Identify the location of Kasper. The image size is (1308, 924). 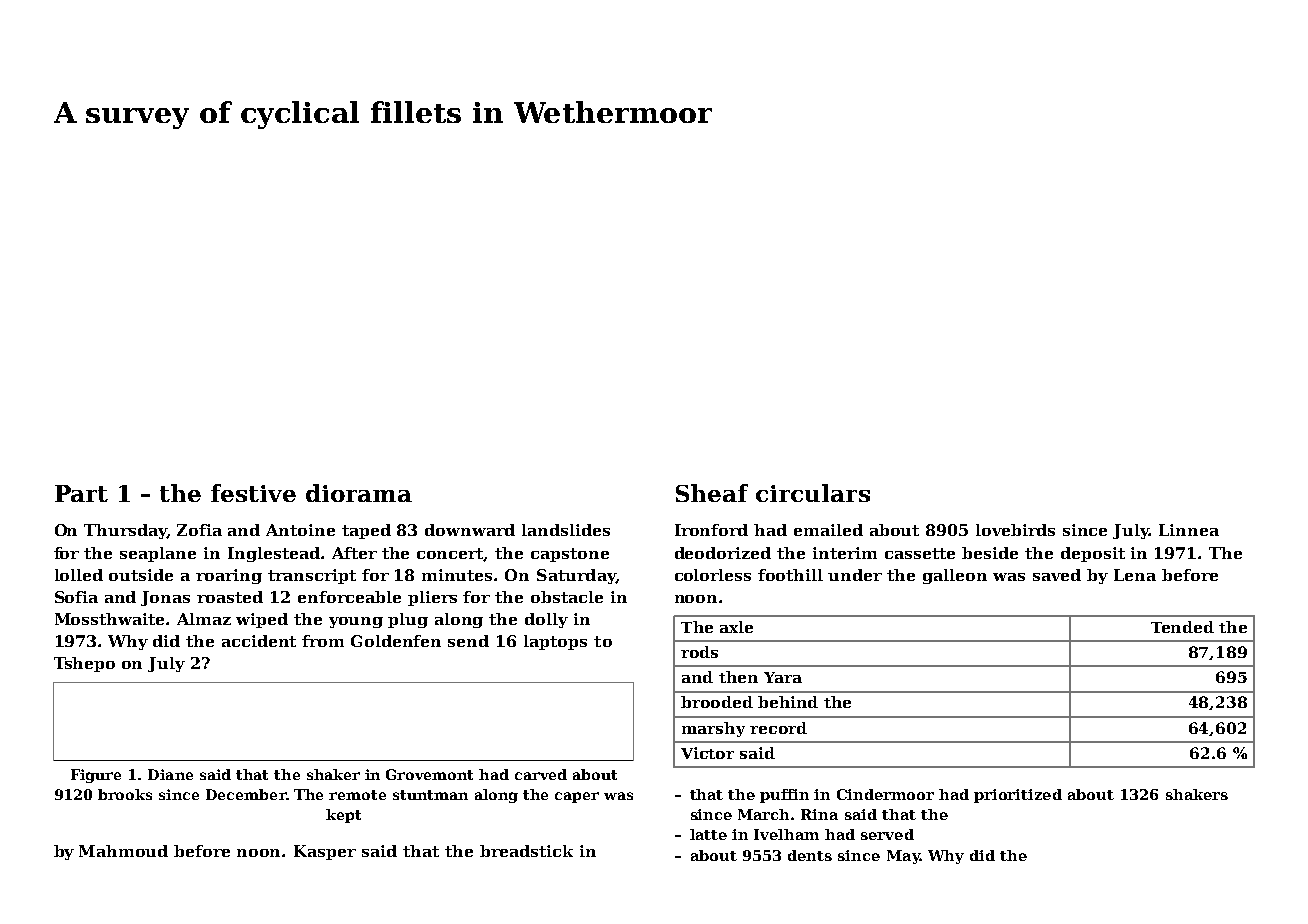
(325, 852).
